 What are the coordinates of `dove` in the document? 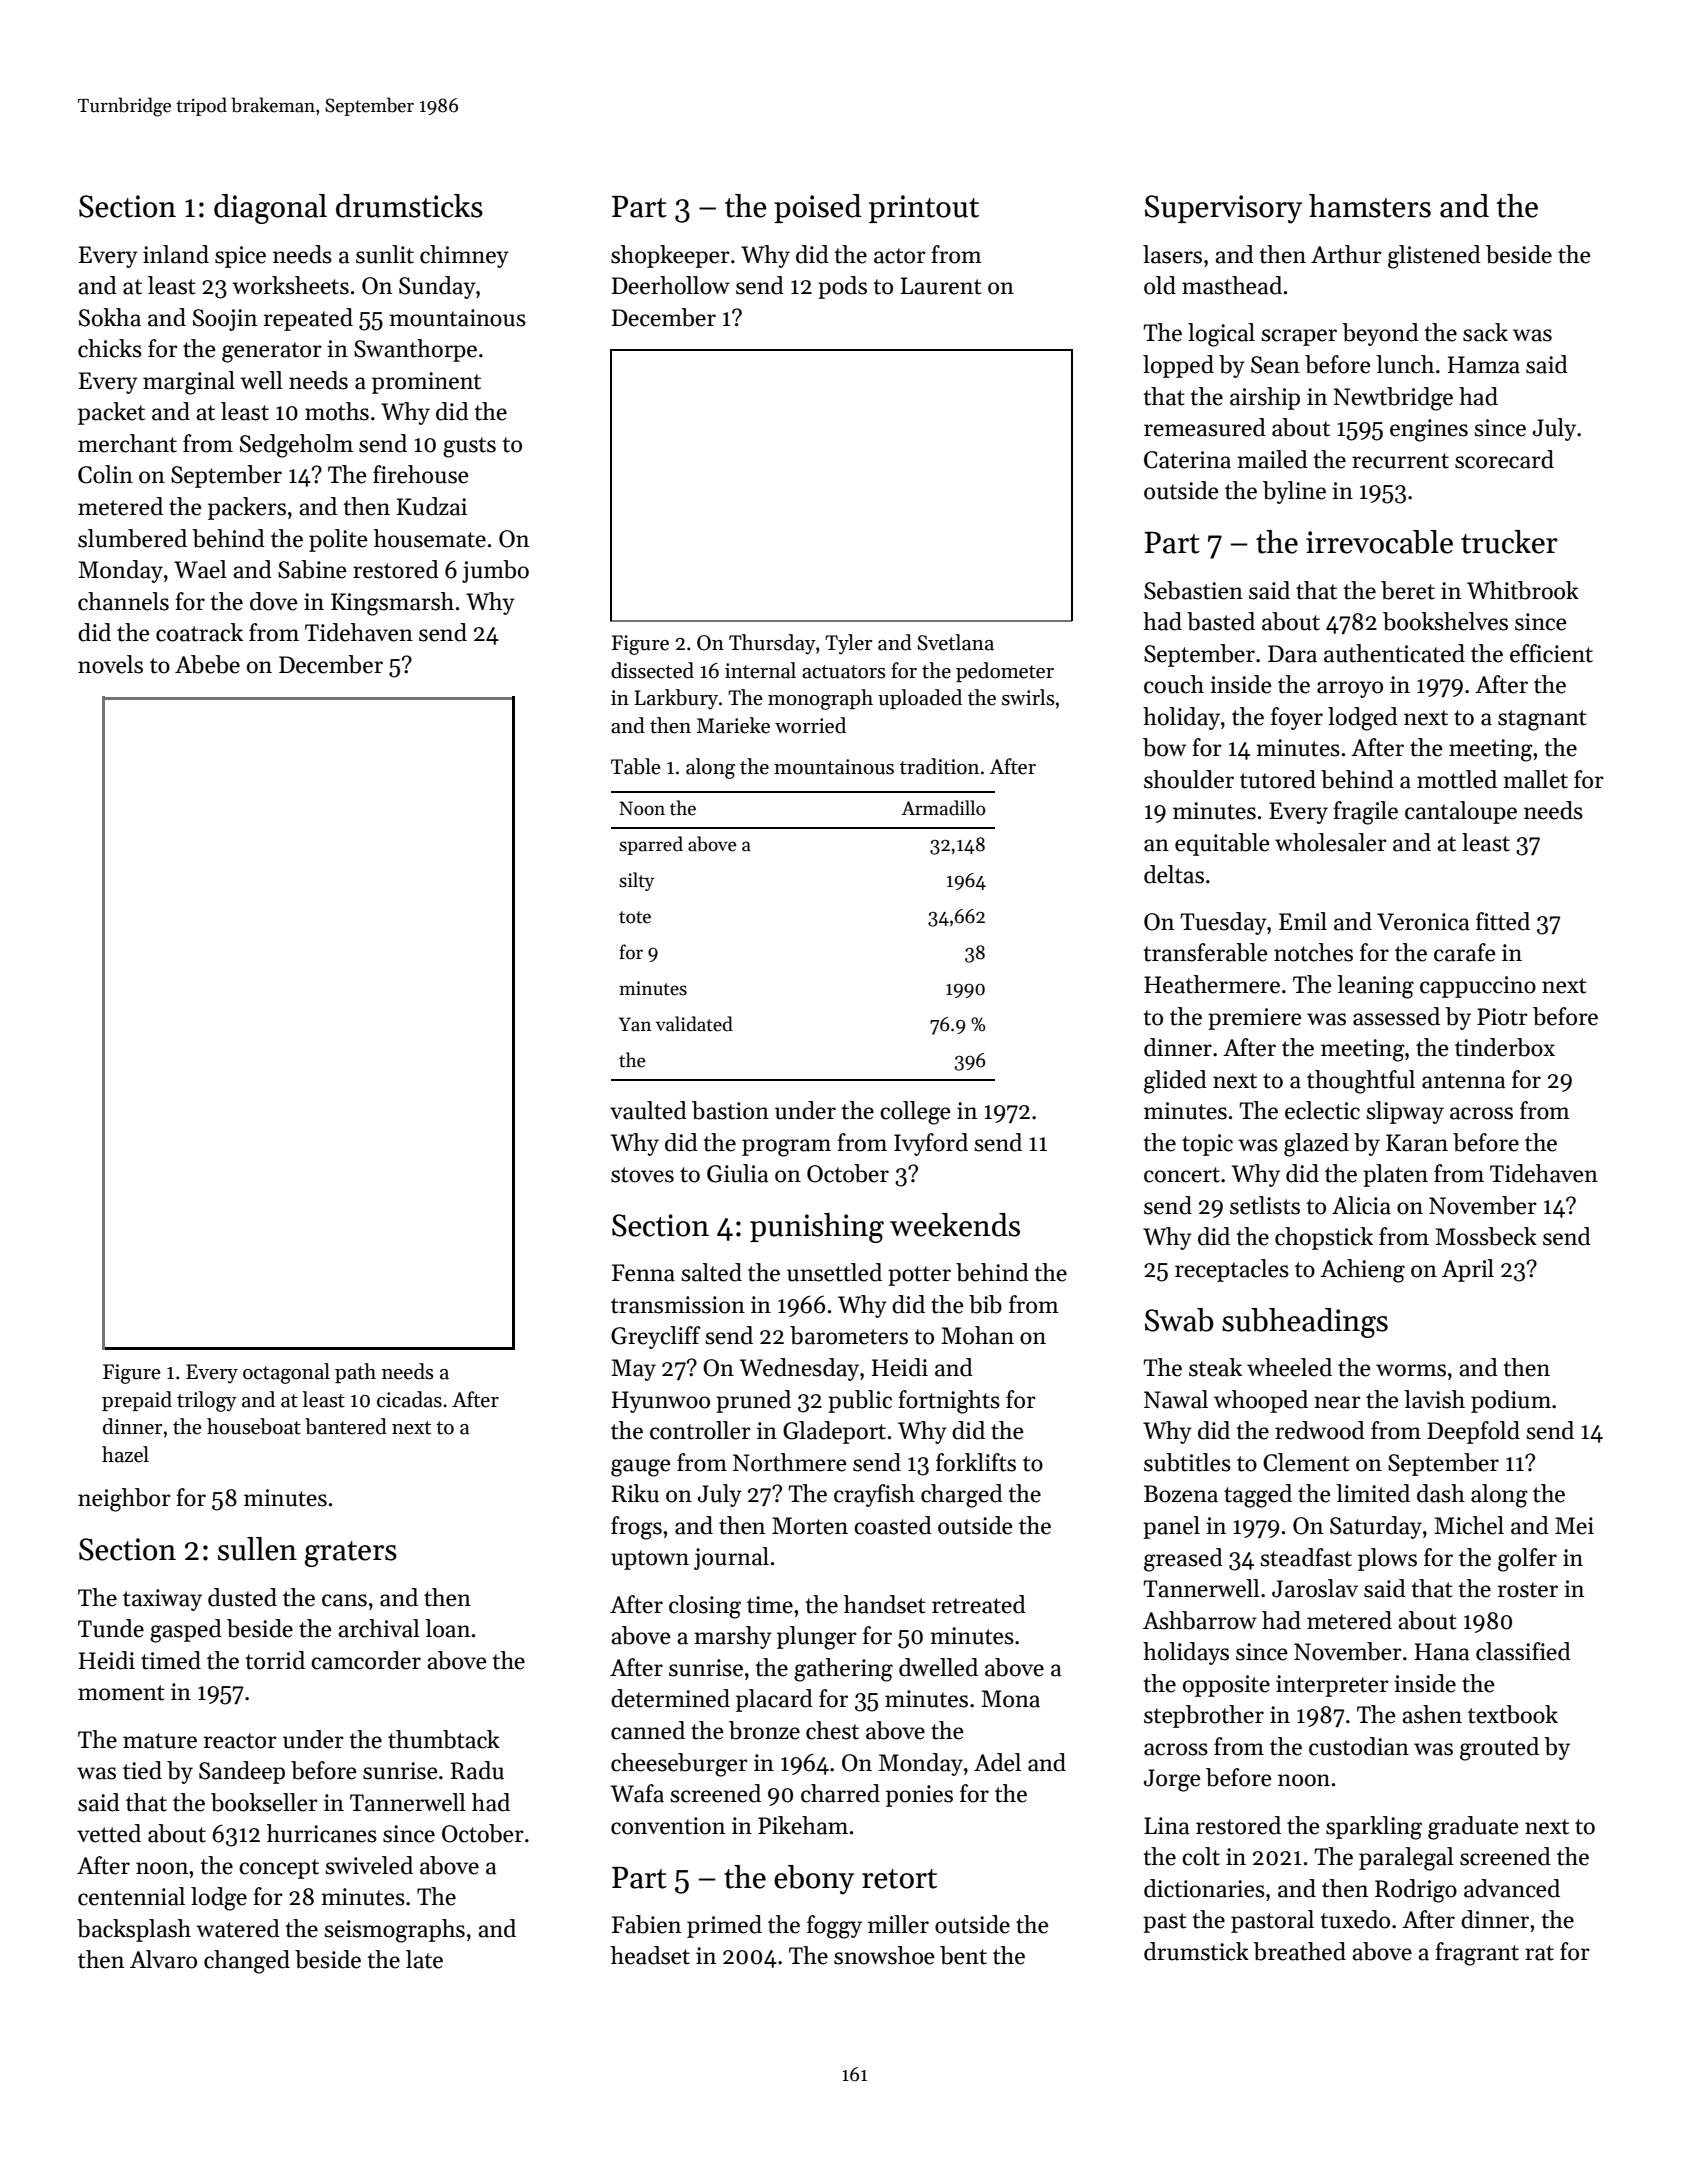 It's located at (274, 601).
